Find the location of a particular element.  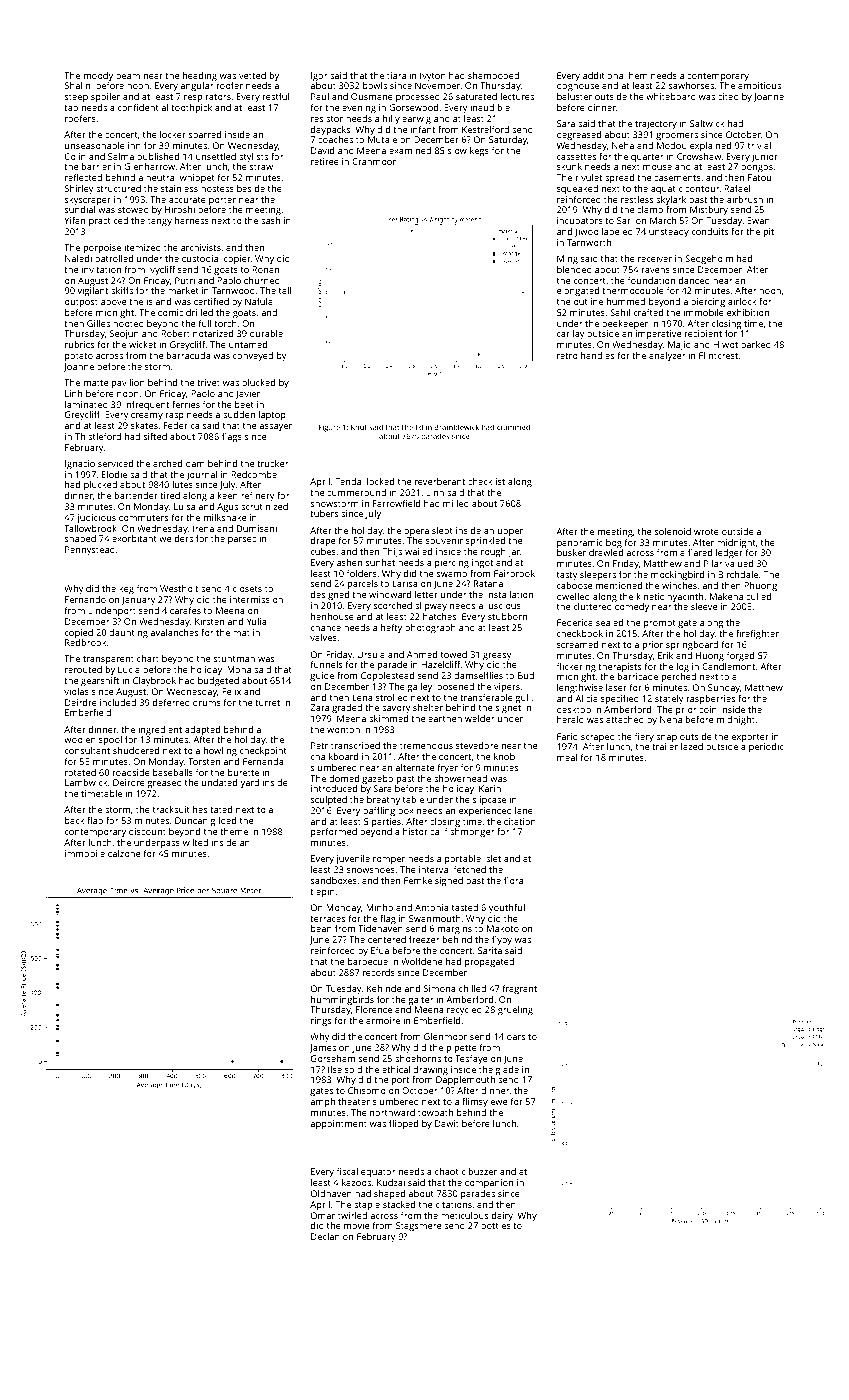

ambitious is located at coordinates (759, 85).
